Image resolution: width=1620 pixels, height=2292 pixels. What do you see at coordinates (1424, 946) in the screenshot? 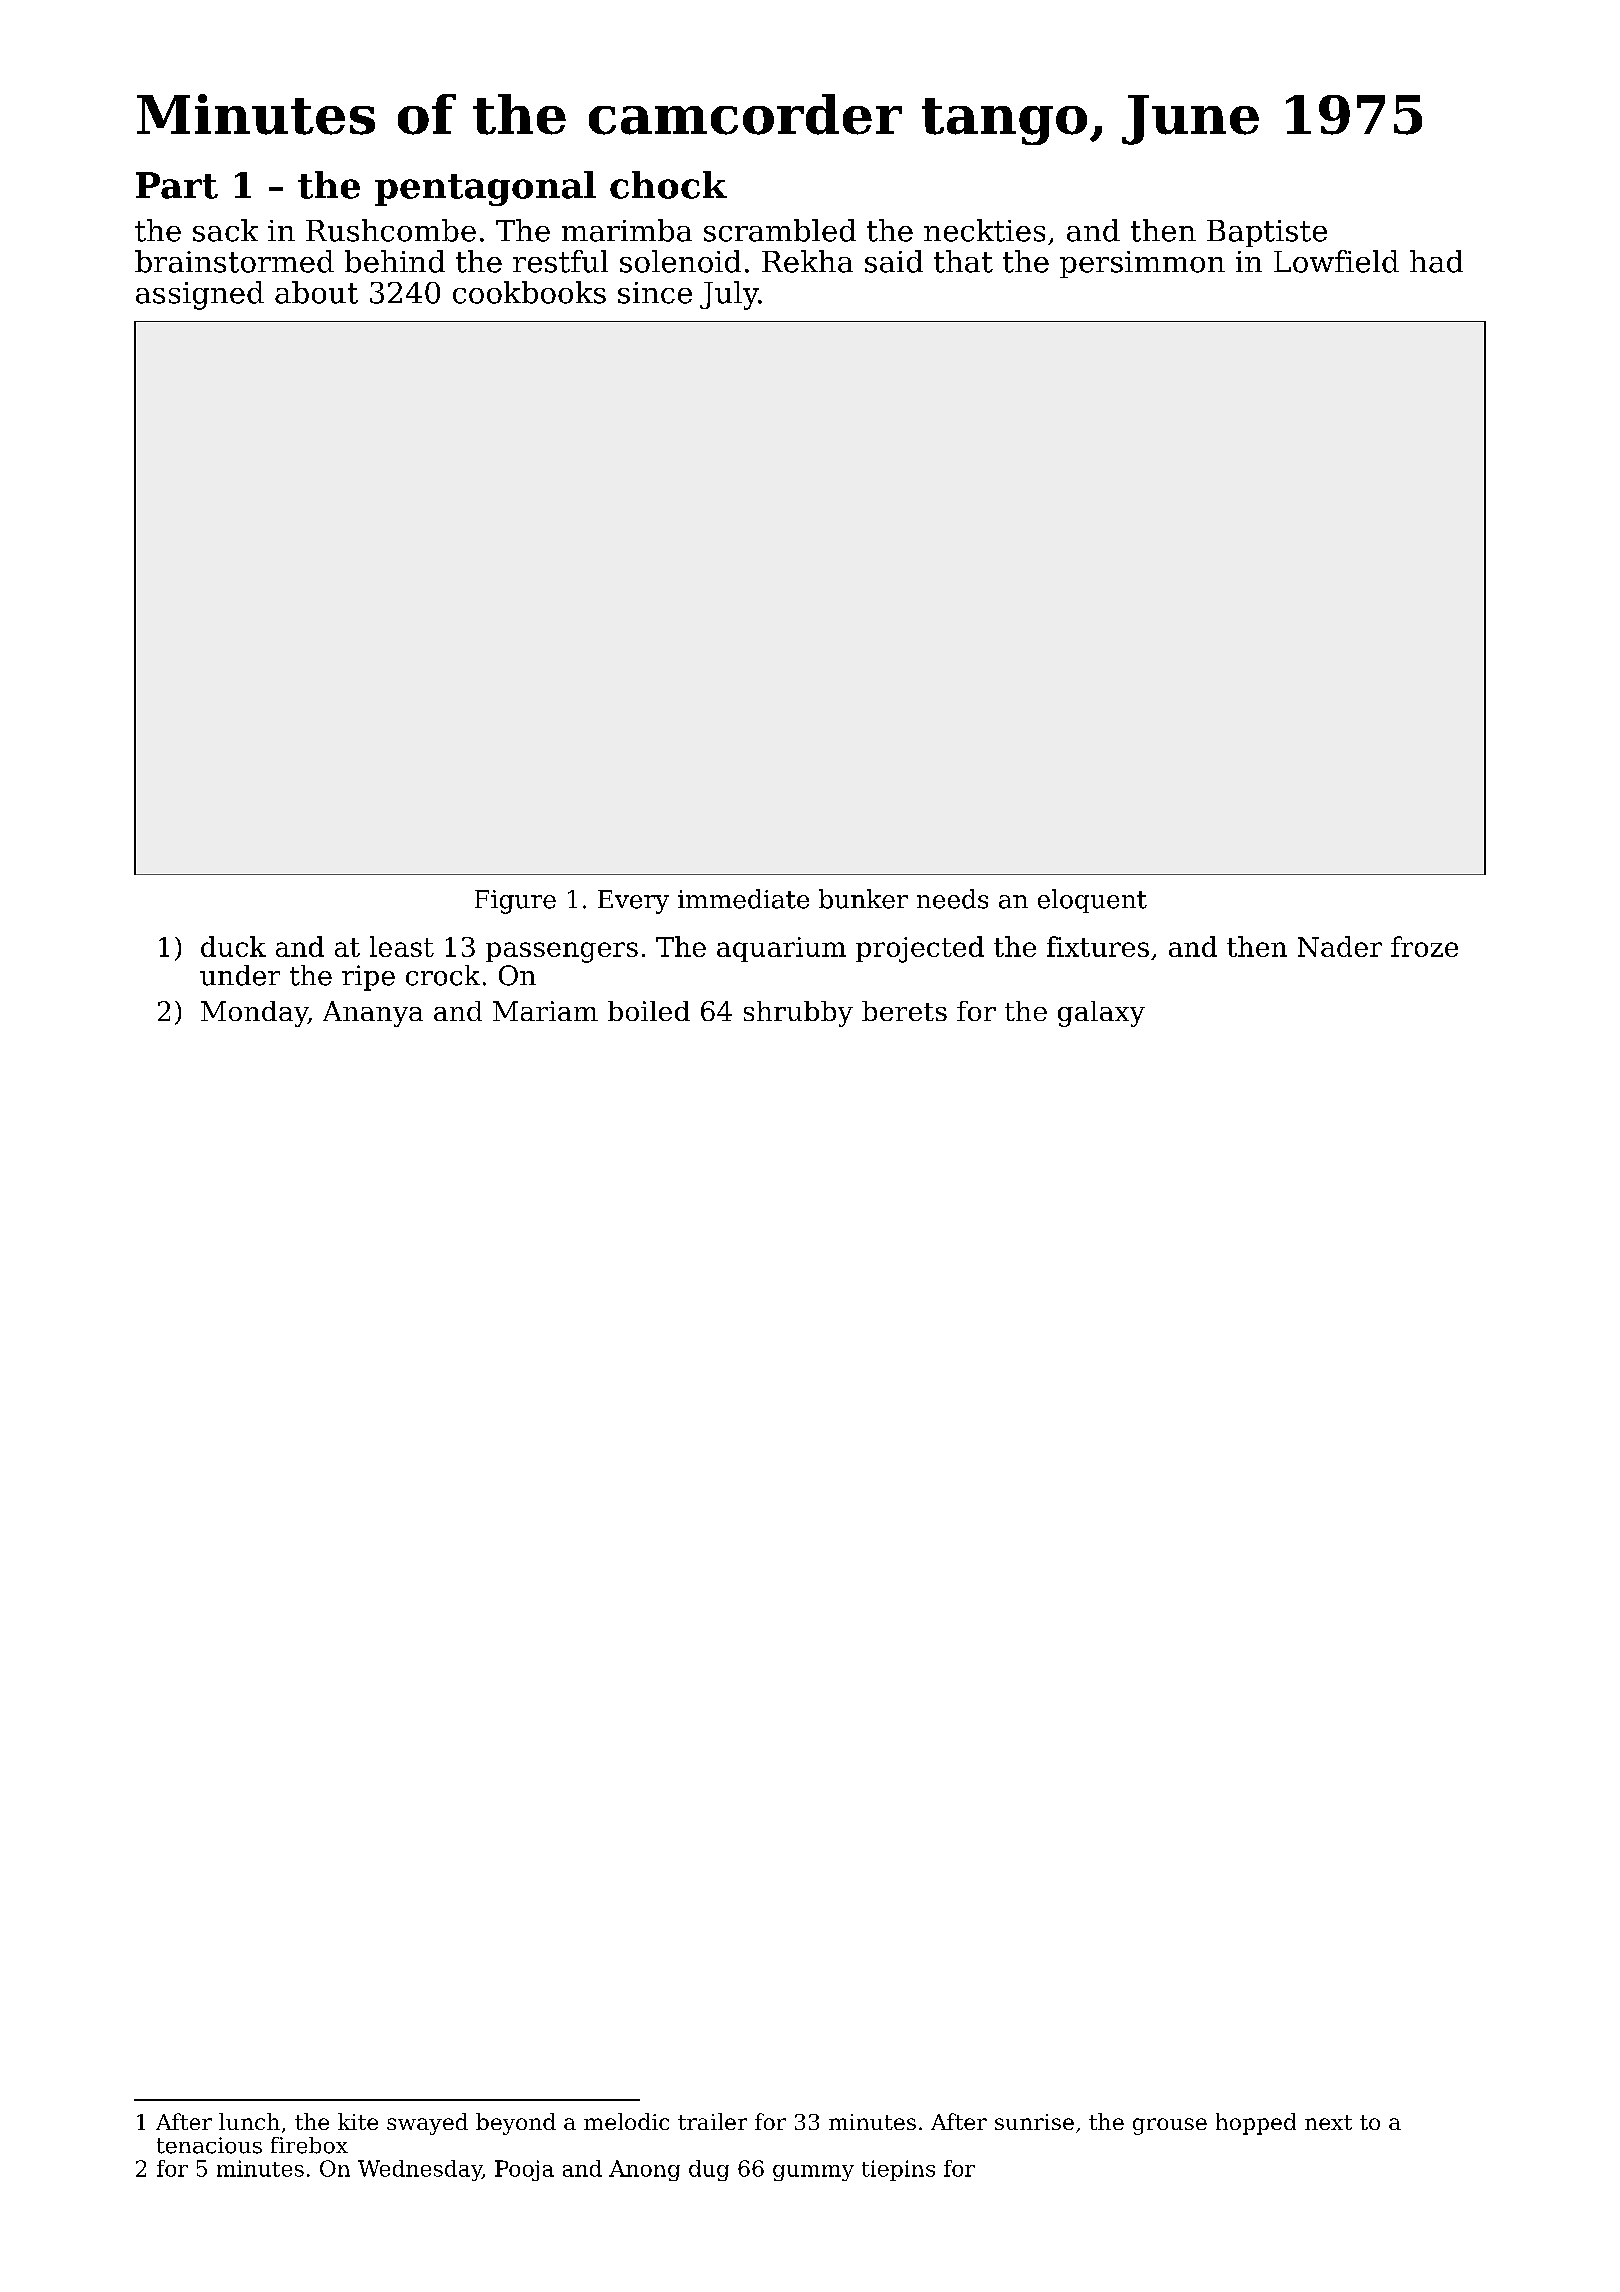
I see `froze` at bounding box center [1424, 946].
